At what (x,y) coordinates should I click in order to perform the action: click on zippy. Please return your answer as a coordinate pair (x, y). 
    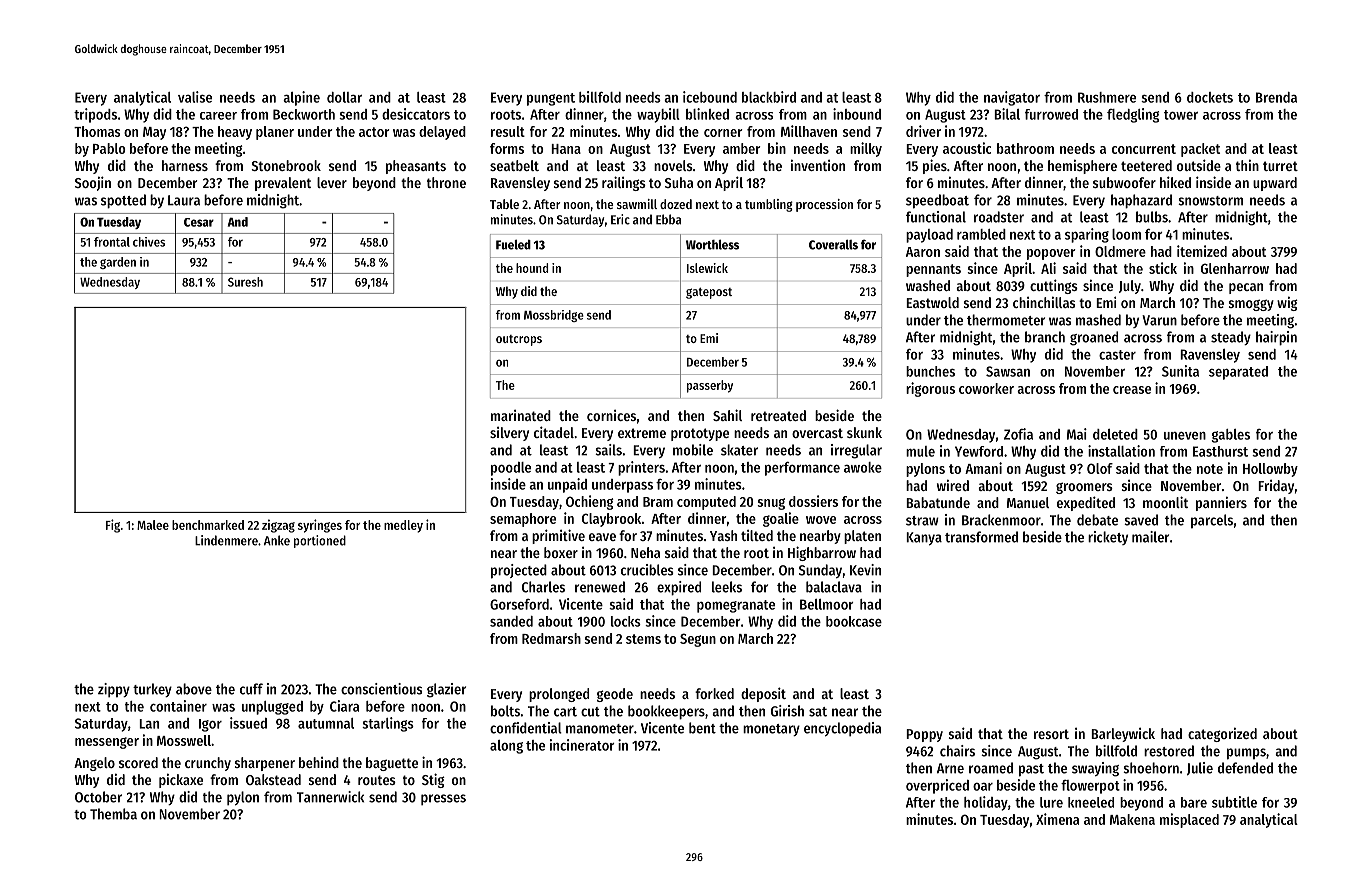
    Looking at the image, I should click on (114, 690).
